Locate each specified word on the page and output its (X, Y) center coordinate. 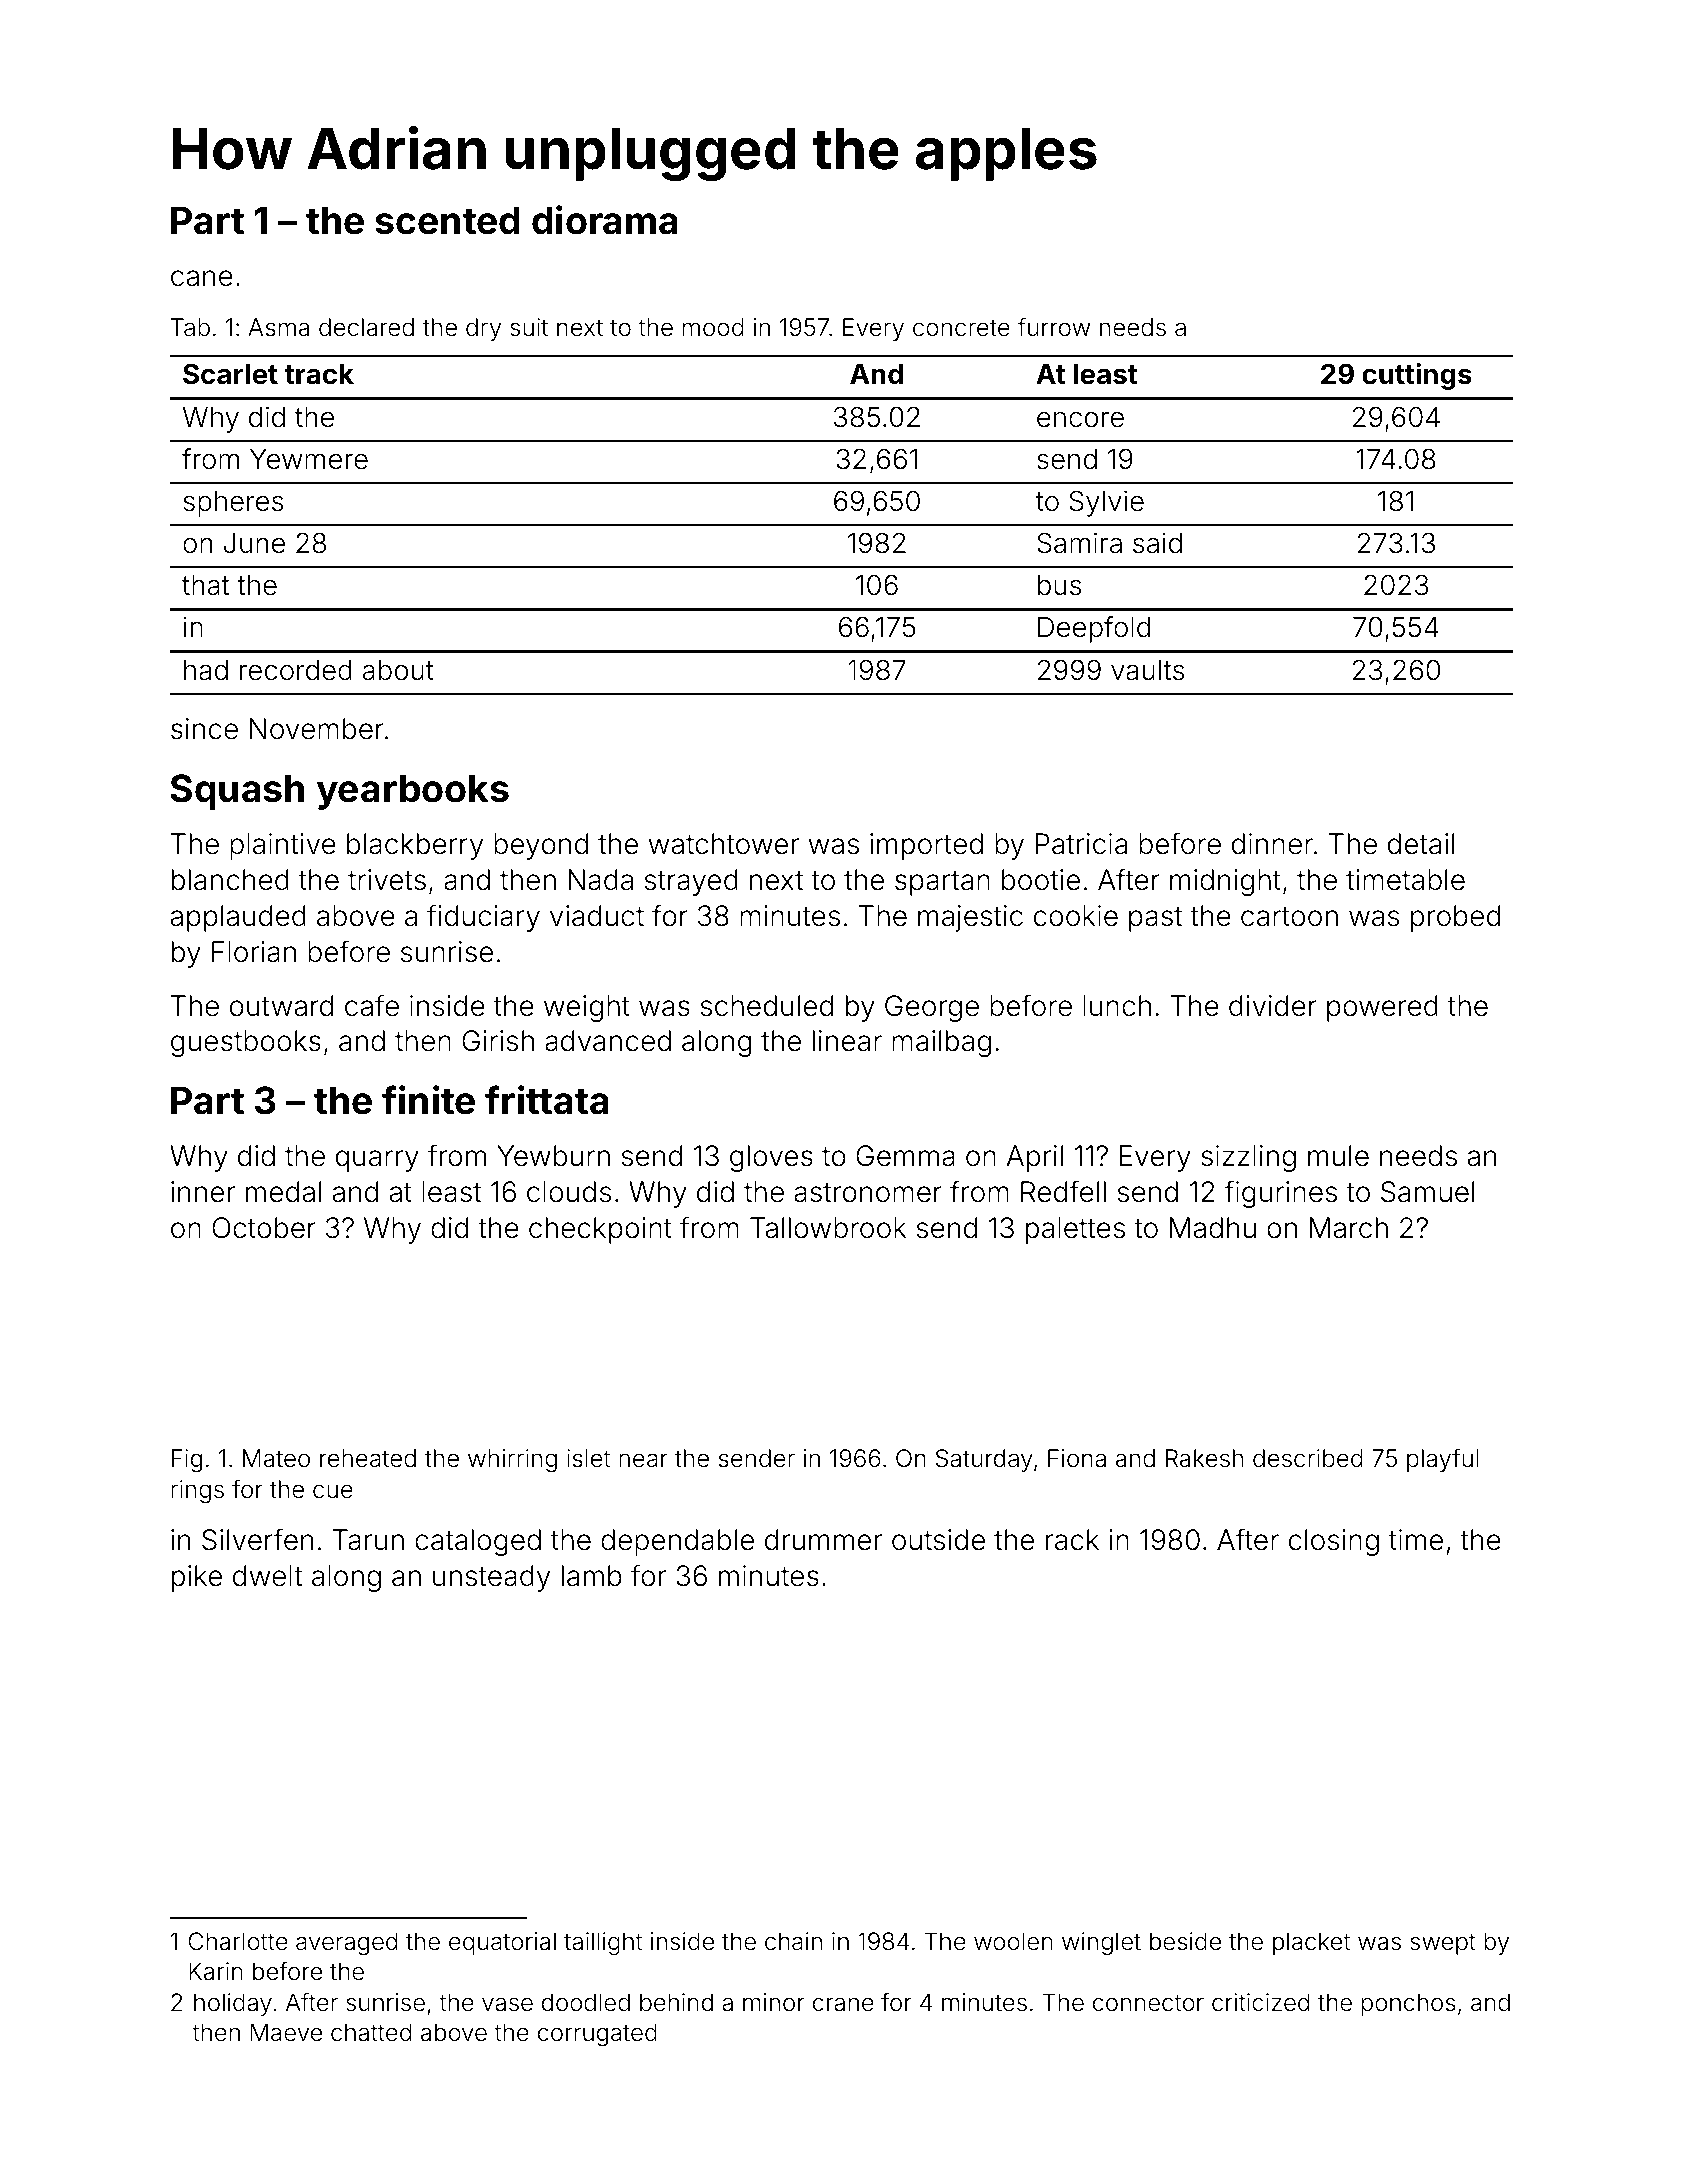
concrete (961, 328)
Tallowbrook (828, 1228)
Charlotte (238, 1941)
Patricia (1081, 844)
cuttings (1417, 376)
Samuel (1427, 1192)
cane (202, 278)
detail (1421, 844)
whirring (512, 1460)
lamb (592, 1576)
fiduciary (483, 918)
